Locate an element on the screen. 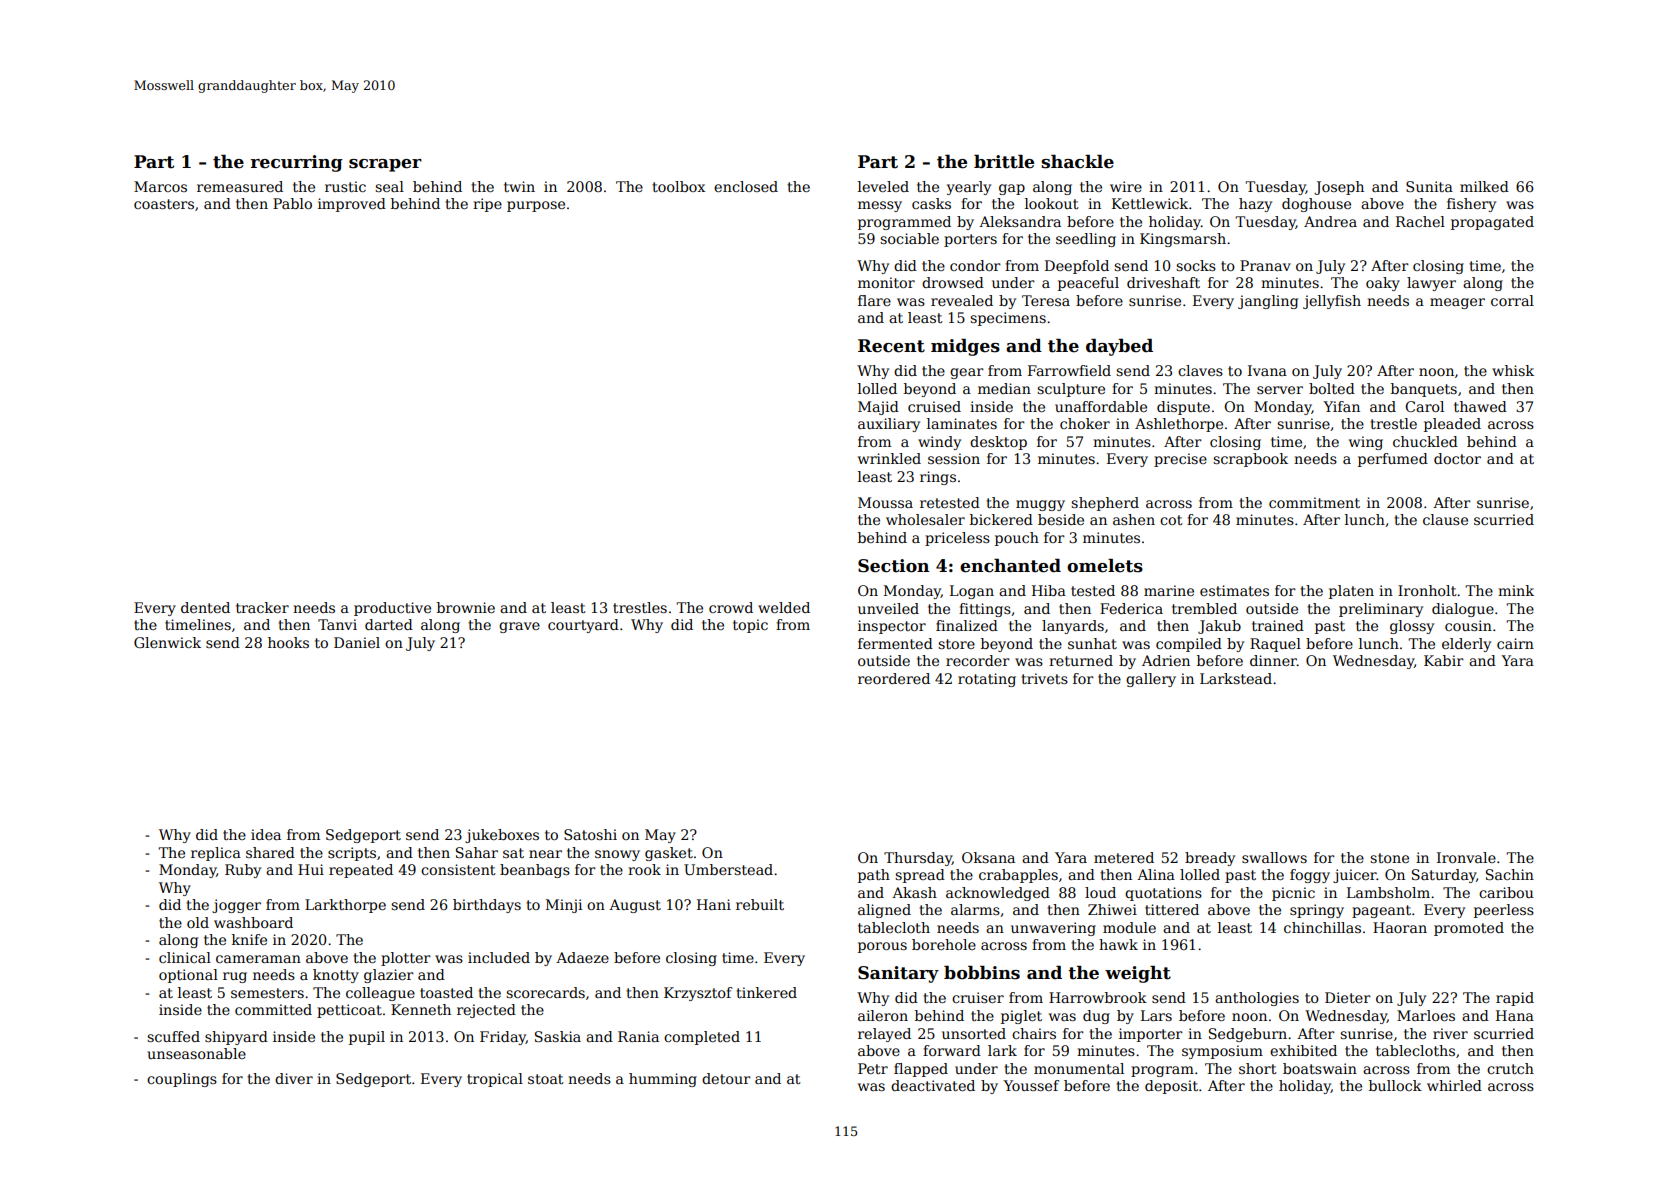  wrinkled is located at coordinates (889, 458).
